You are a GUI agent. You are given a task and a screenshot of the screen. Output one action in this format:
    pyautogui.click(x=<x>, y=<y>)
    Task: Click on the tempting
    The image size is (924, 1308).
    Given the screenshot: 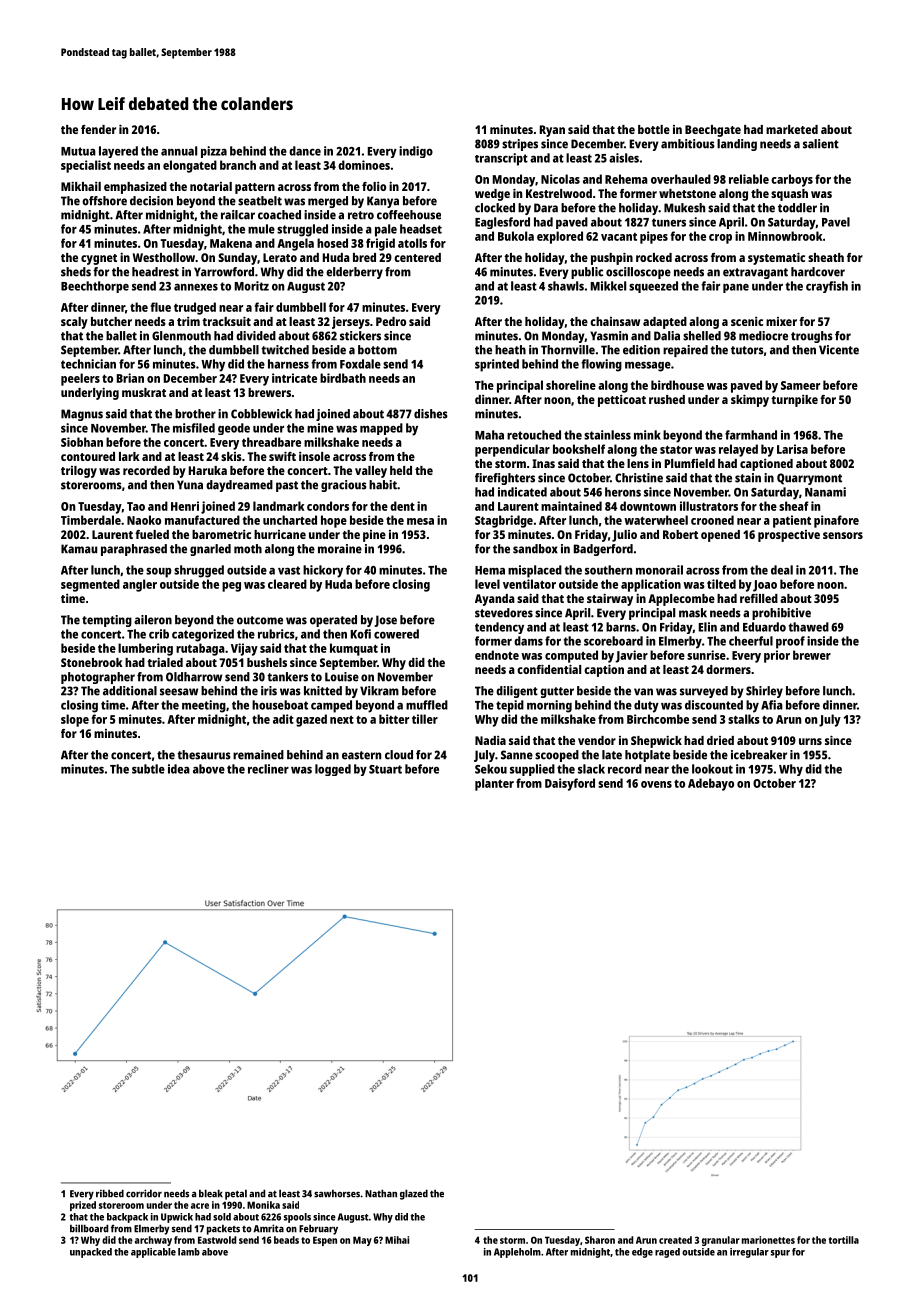 What is the action you would take?
    pyautogui.click(x=107, y=621)
